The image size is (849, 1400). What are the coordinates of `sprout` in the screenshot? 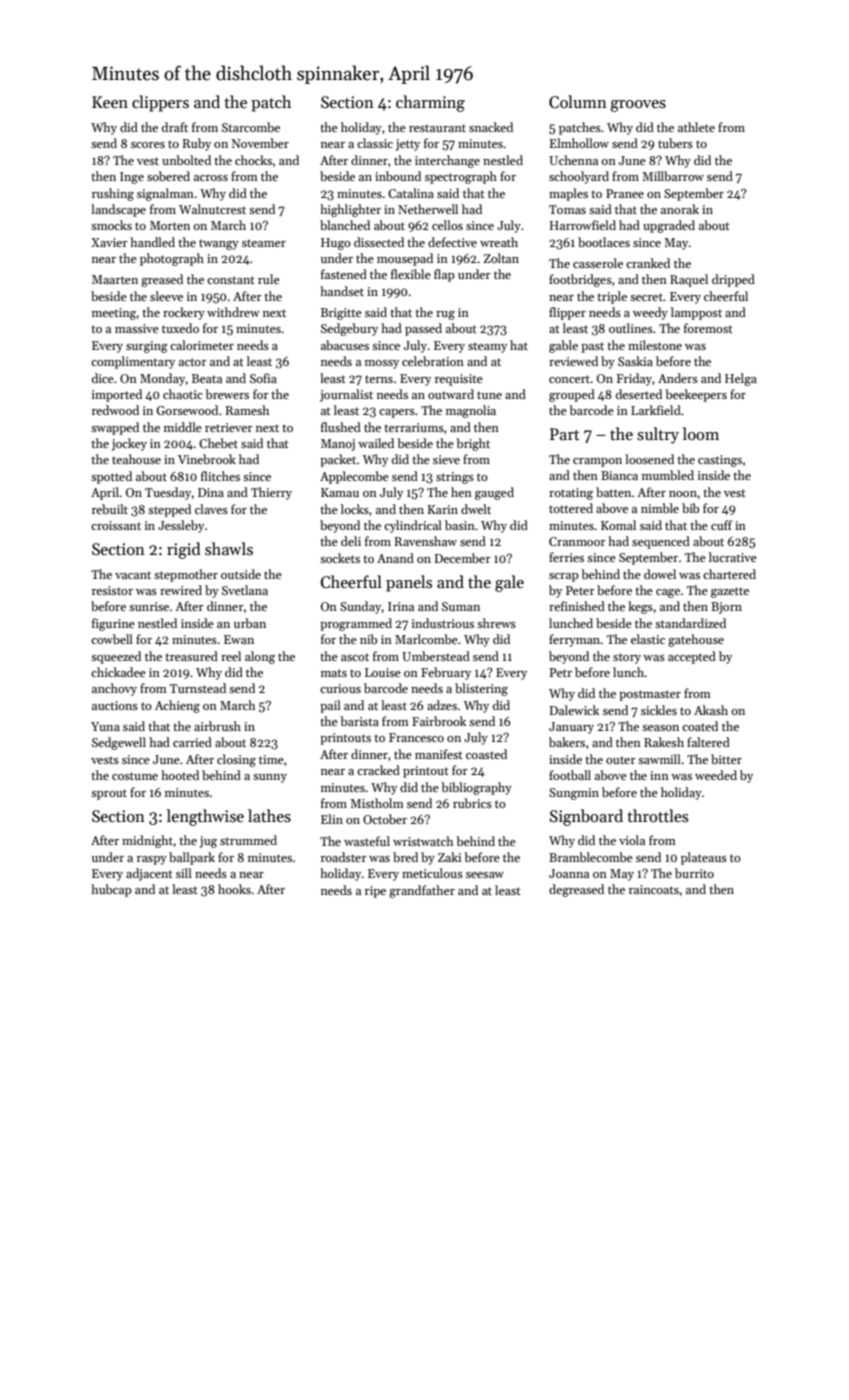 It's located at (109, 794).
